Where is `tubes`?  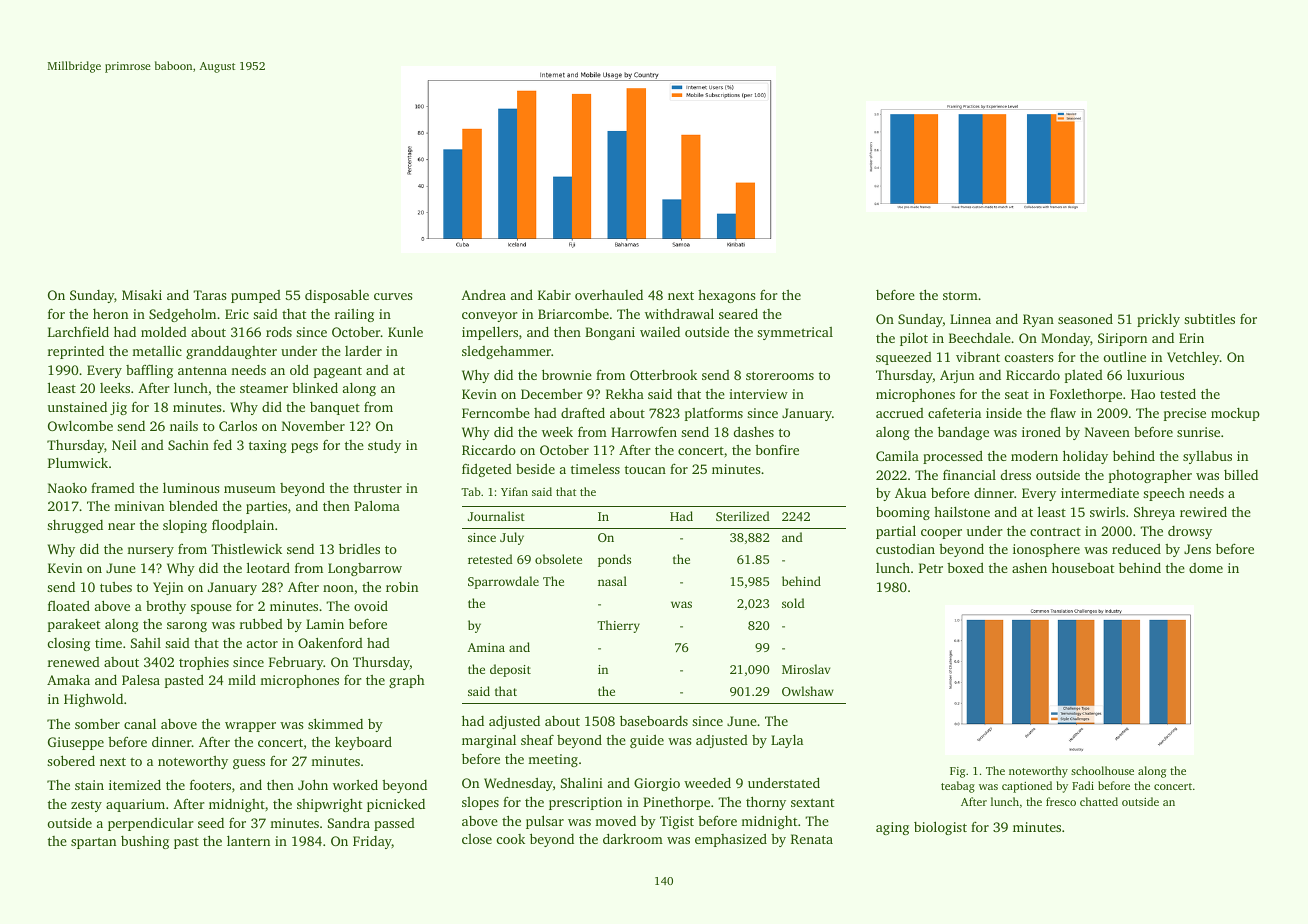
tubes is located at coordinates (116, 587).
